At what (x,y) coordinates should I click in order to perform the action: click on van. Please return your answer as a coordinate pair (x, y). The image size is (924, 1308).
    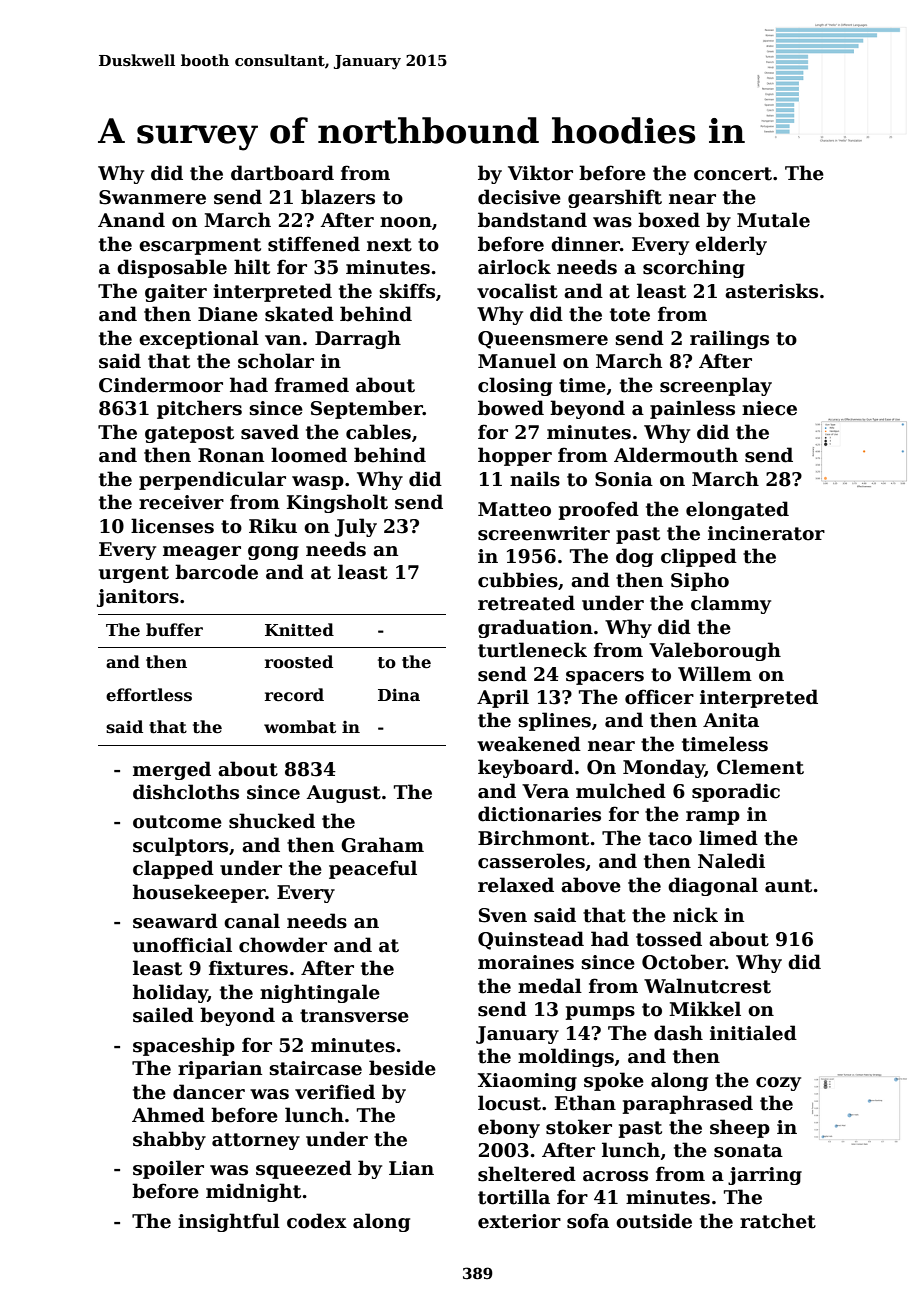
    Looking at the image, I should click on (283, 340).
